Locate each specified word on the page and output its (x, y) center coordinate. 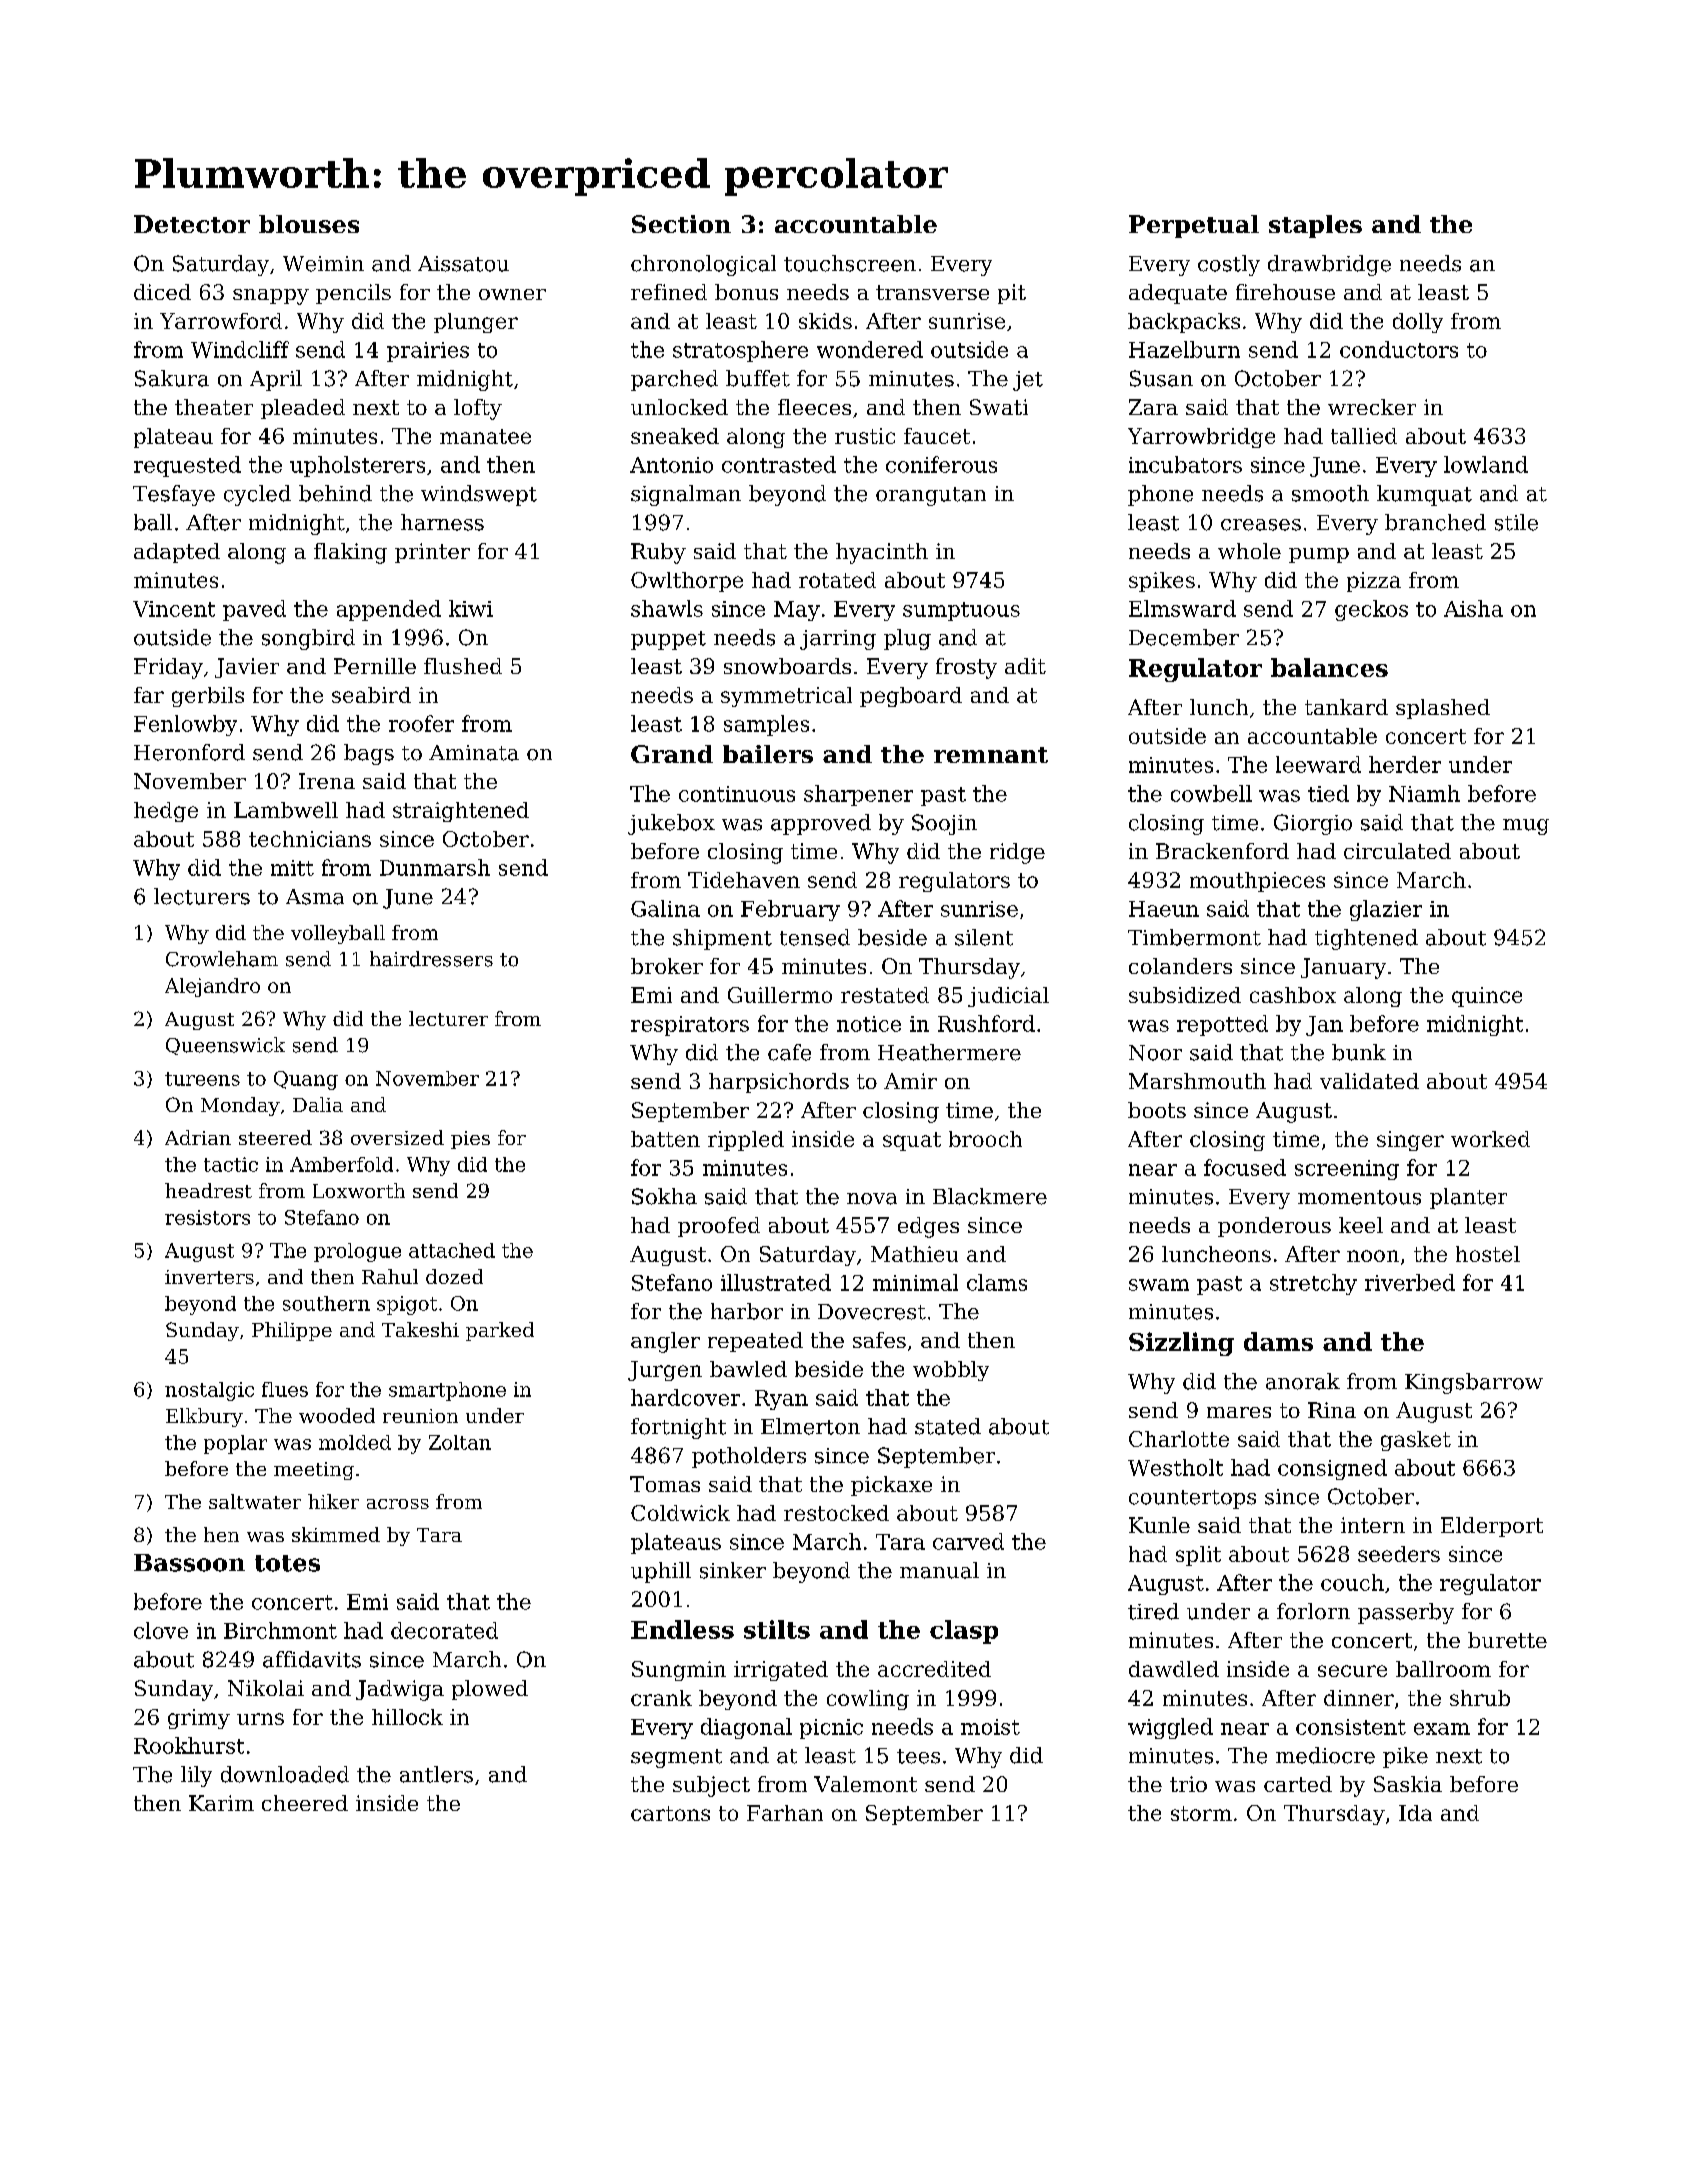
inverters (209, 1277)
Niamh (1424, 793)
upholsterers (357, 466)
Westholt (1175, 1467)
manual (939, 1570)
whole (1249, 551)
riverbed (1410, 1282)
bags (369, 754)
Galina (665, 908)
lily (196, 1776)
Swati (999, 407)
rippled (746, 1141)
